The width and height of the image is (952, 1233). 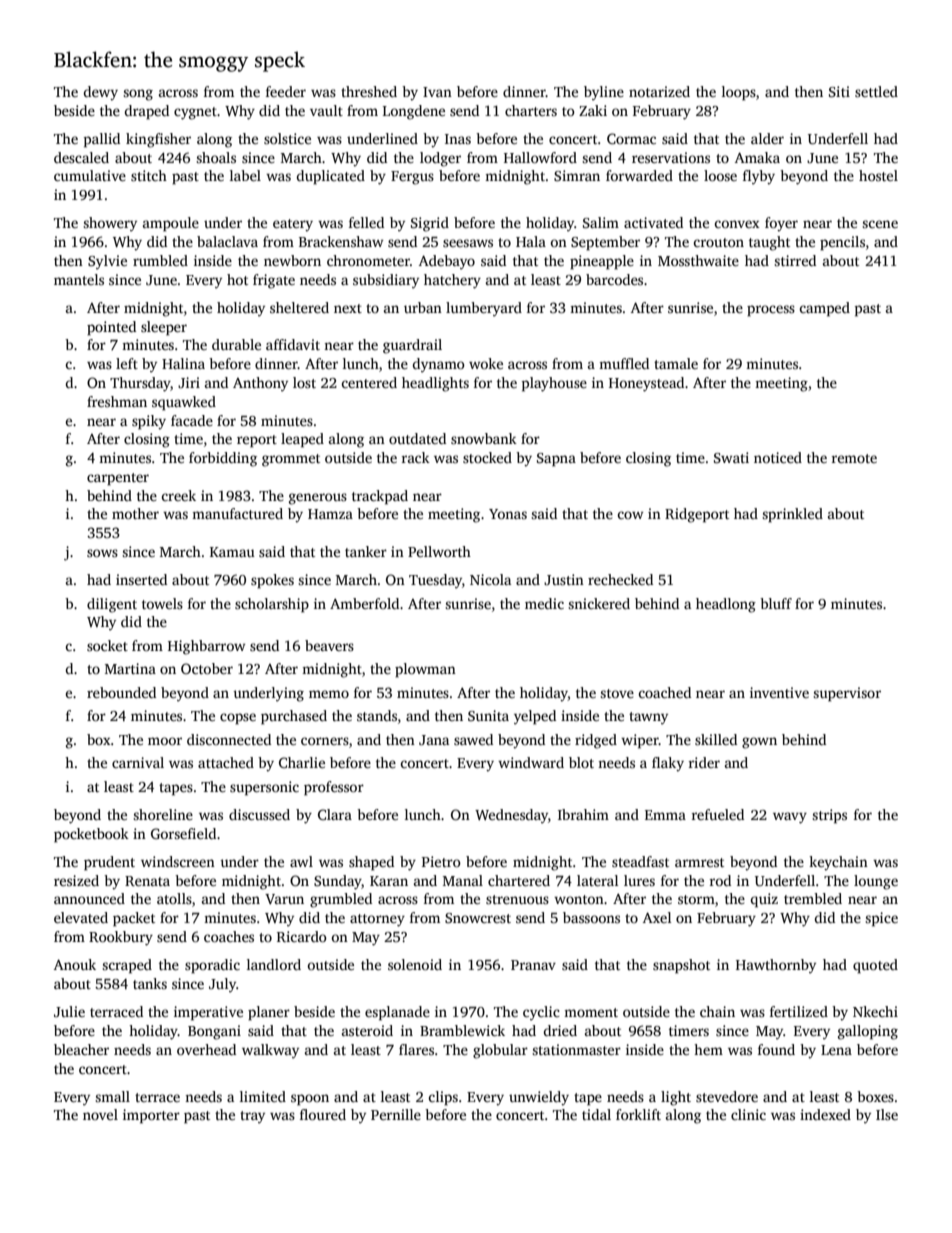 I want to click on feeder, so click(x=286, y=91).
